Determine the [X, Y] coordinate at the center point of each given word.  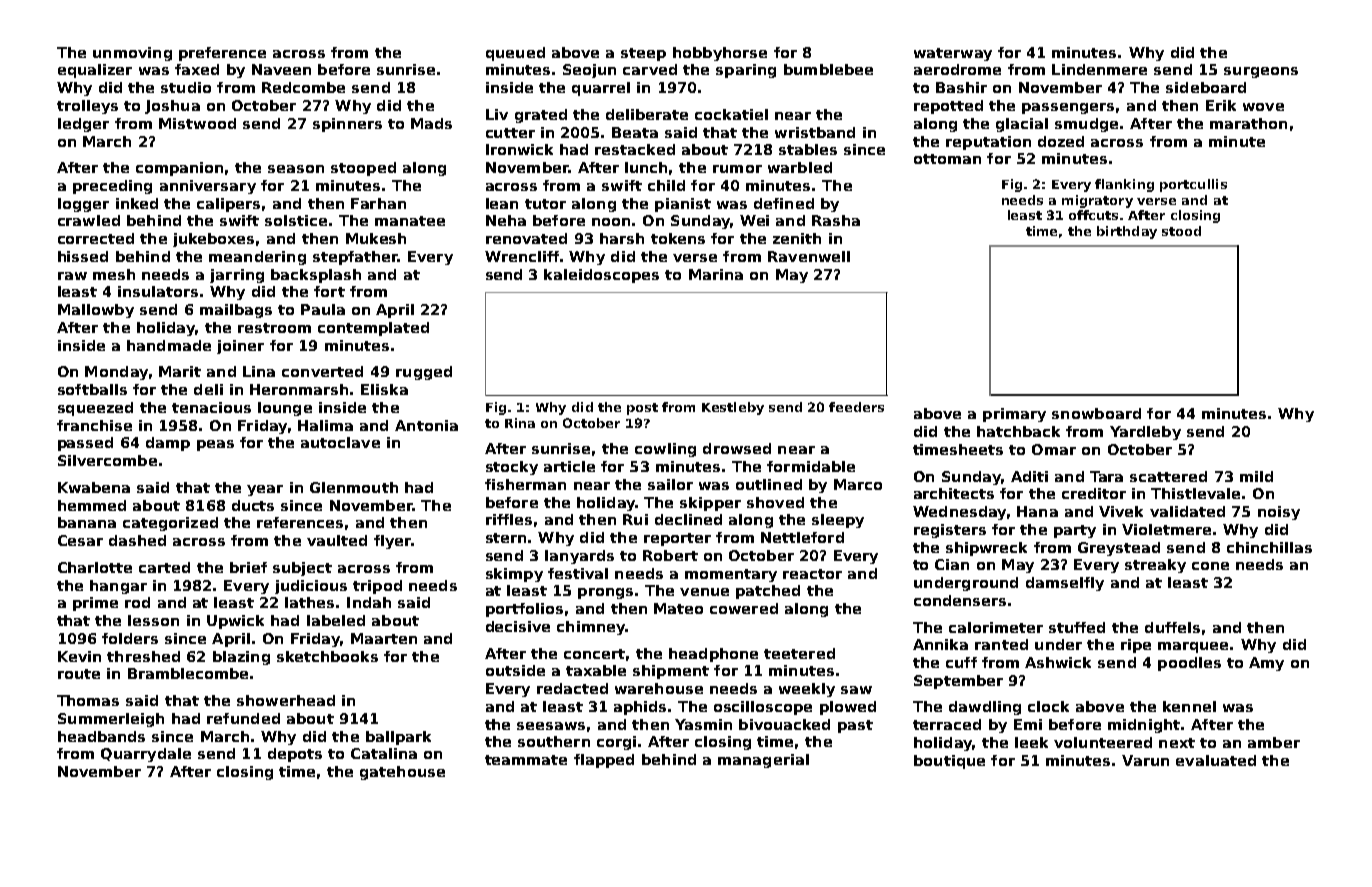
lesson [153, 620]
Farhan [378, 203]
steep [643, 54]
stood [1181, 231]
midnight [1144, 726]
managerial [763, 761]
